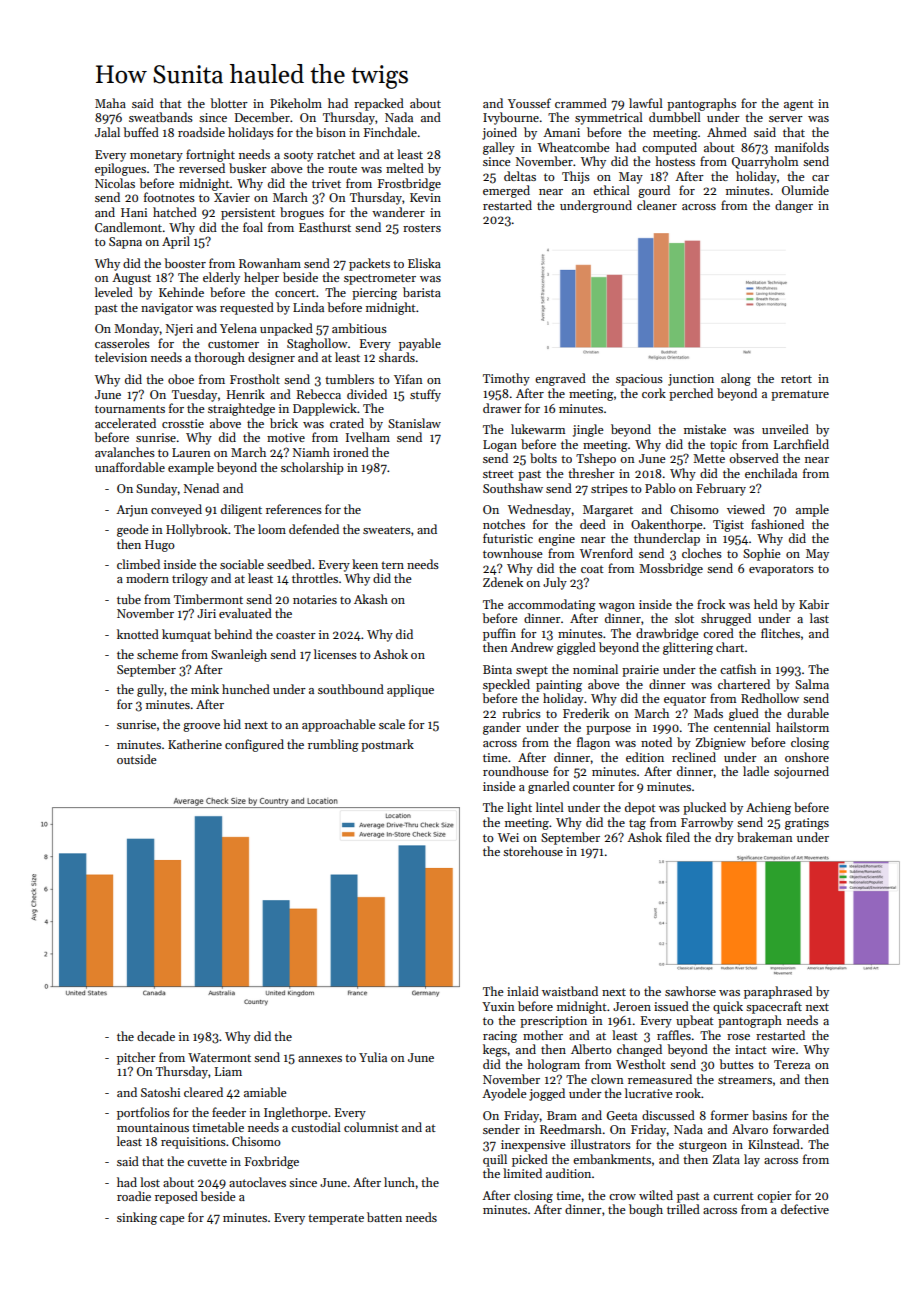 This screenshot has height=1308, width=924. What do you see at coordinates (553, 1065) in the screenshot?
I see `hologram` at bounding box center [553, 1065].
